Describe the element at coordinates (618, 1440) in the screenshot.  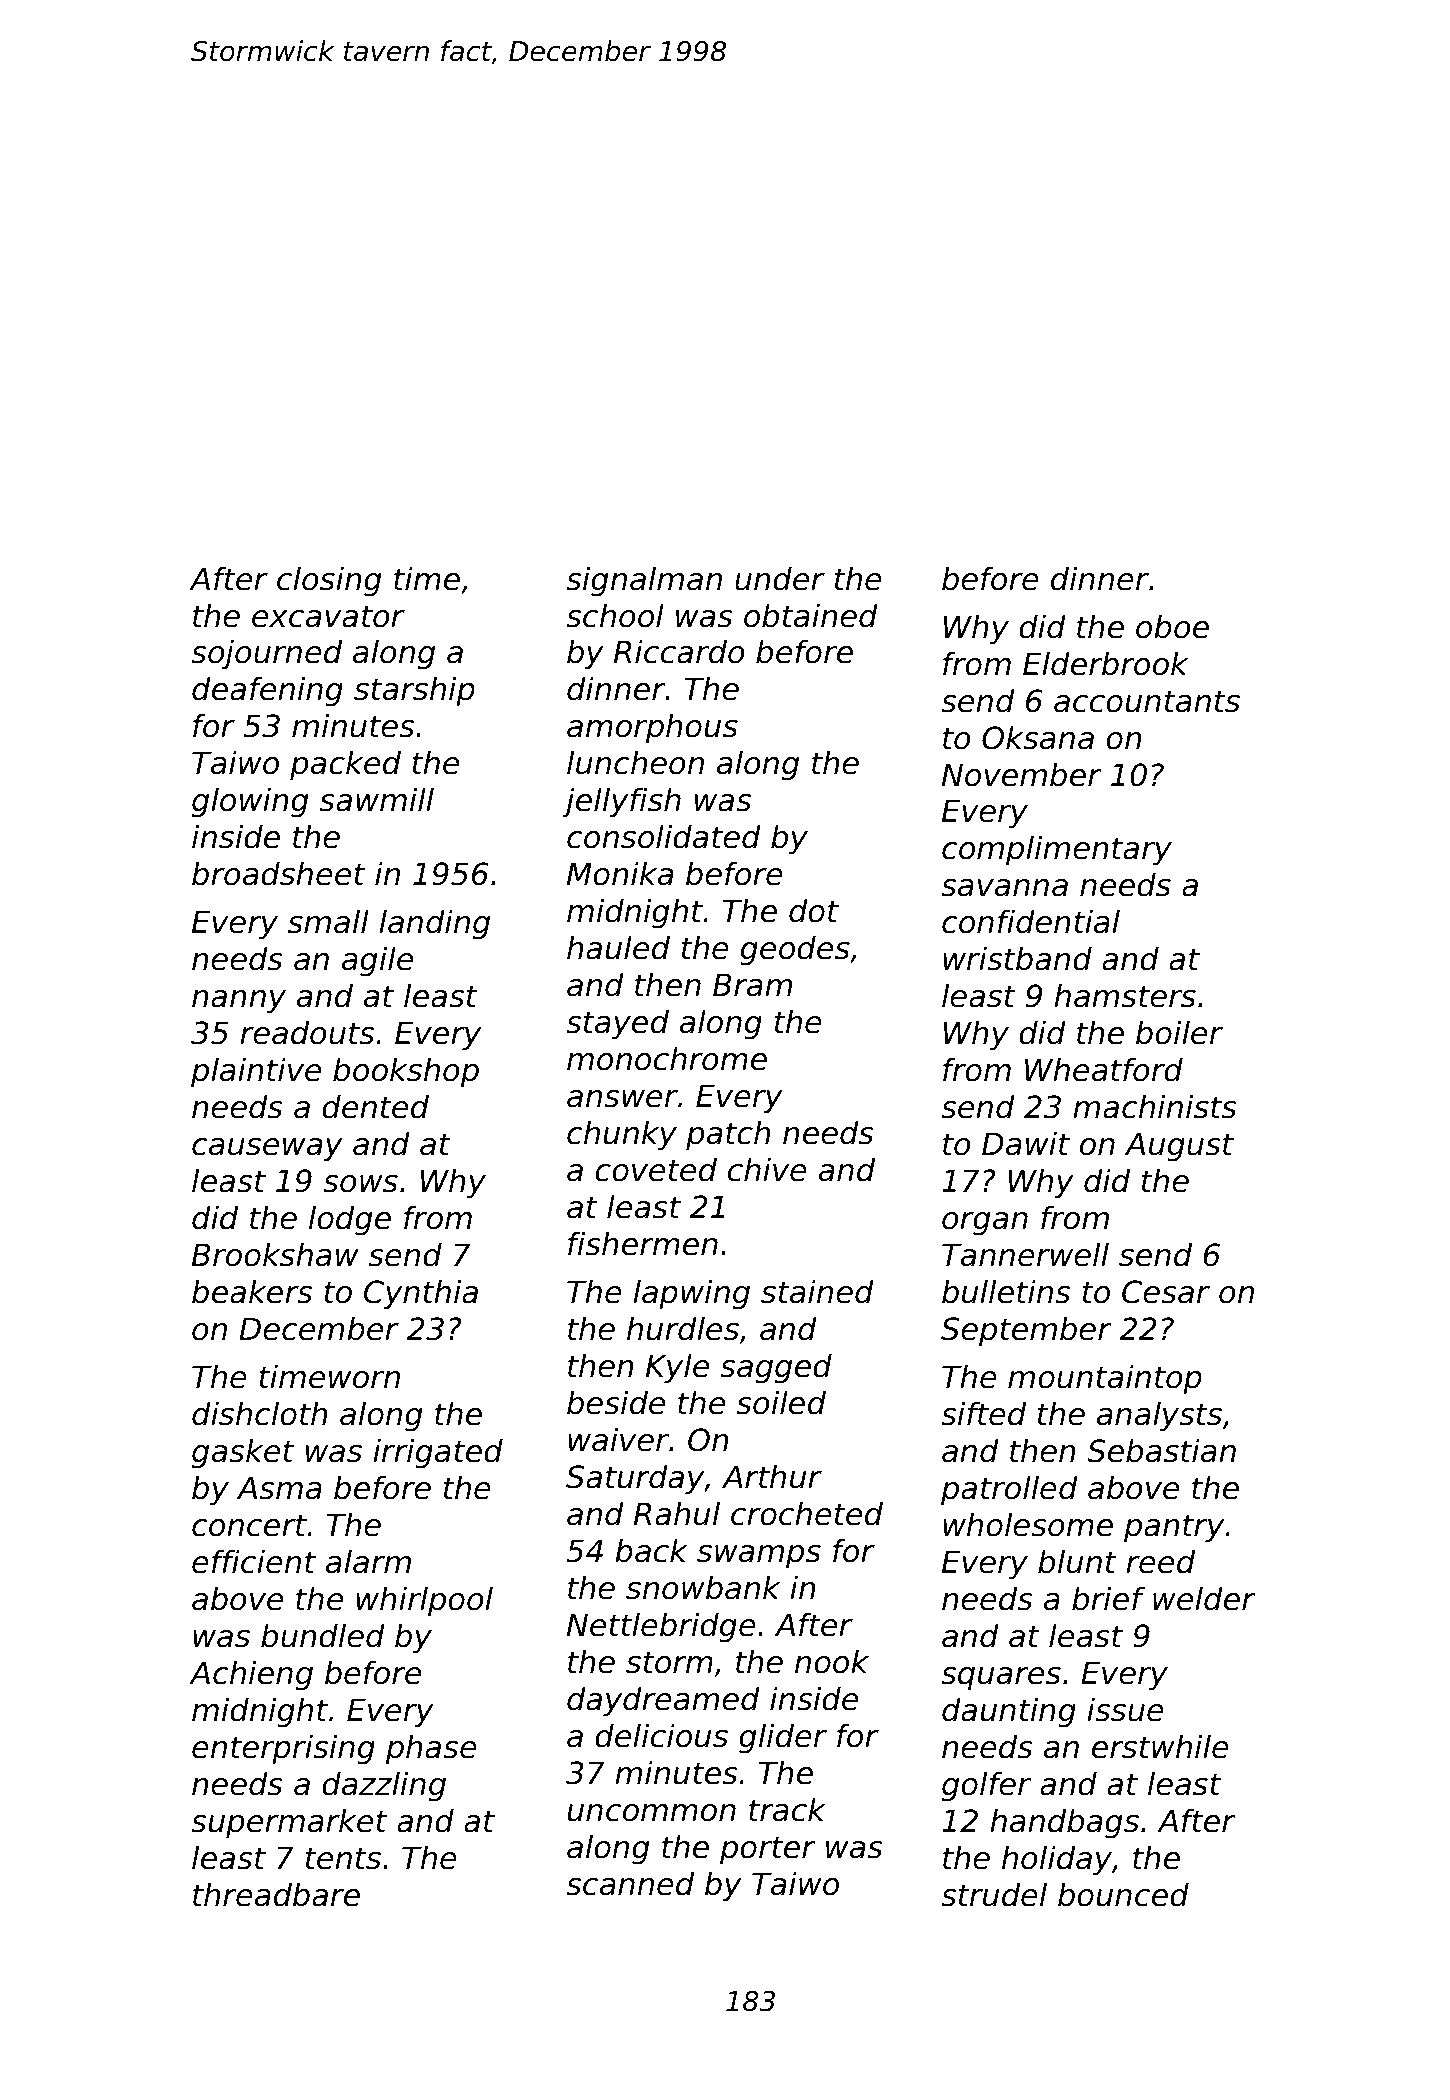
I see `waiver` at that location.
